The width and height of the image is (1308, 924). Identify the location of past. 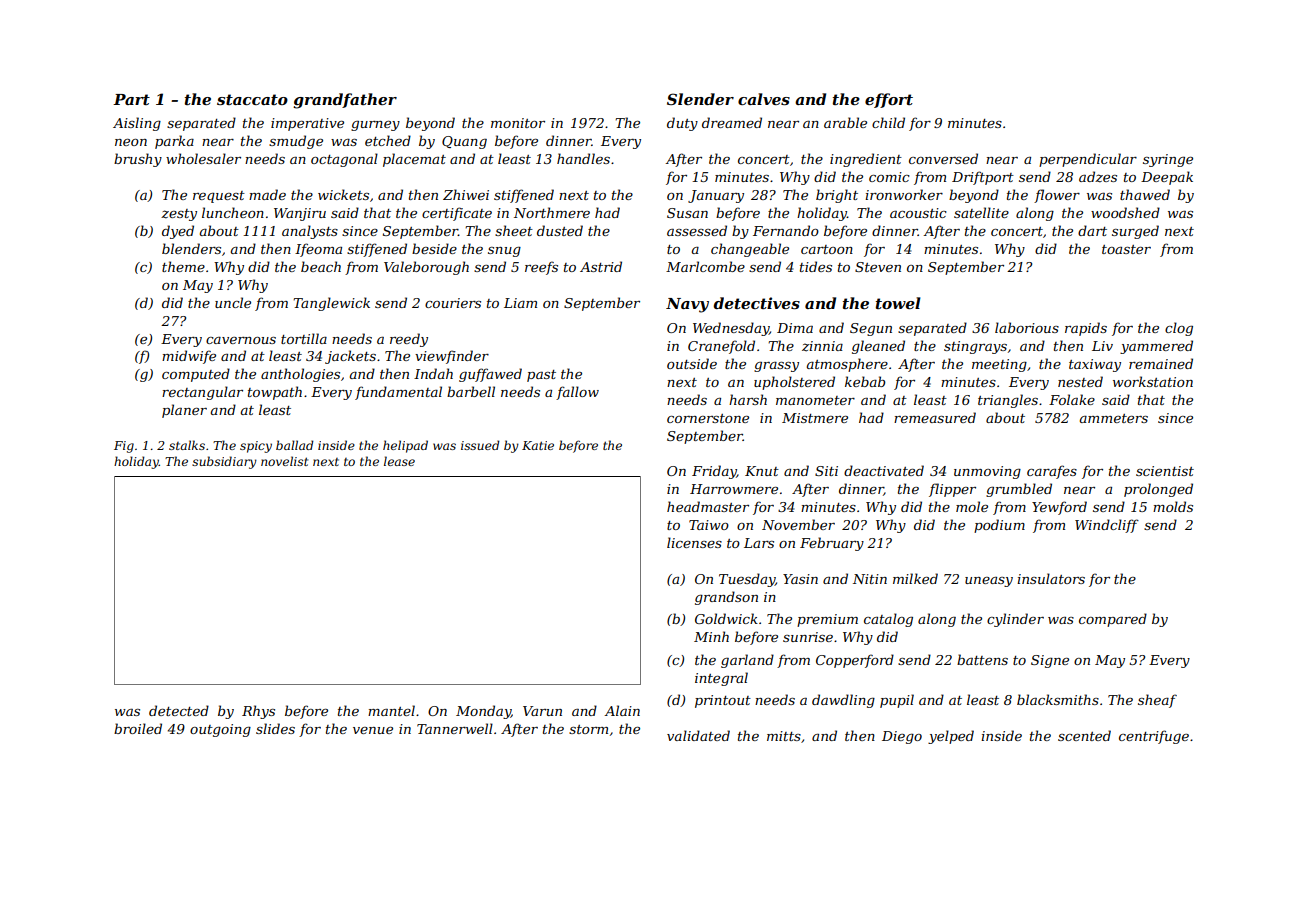
(541, 376).
